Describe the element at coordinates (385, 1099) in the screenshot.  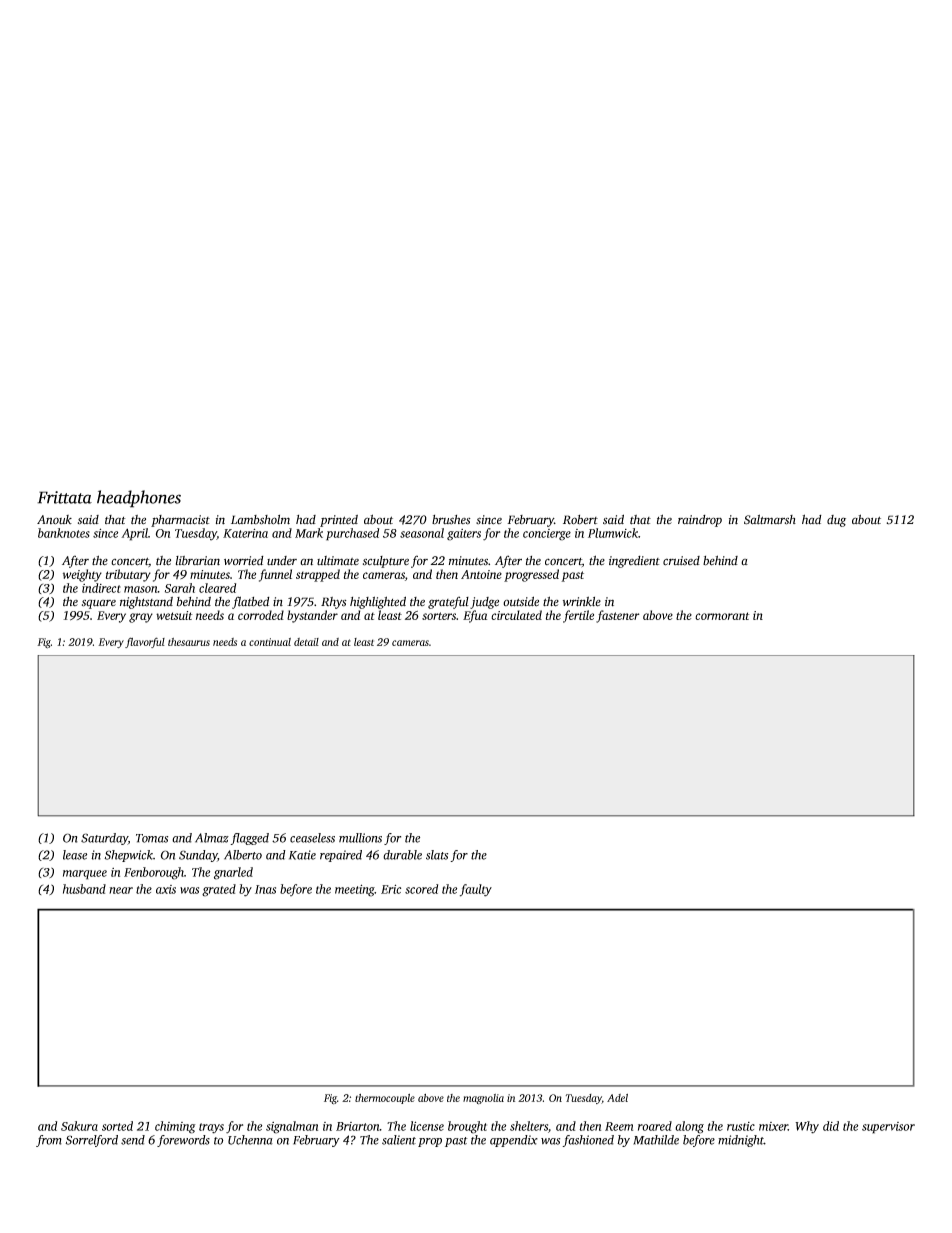
I see `thermocouple` at that location.
